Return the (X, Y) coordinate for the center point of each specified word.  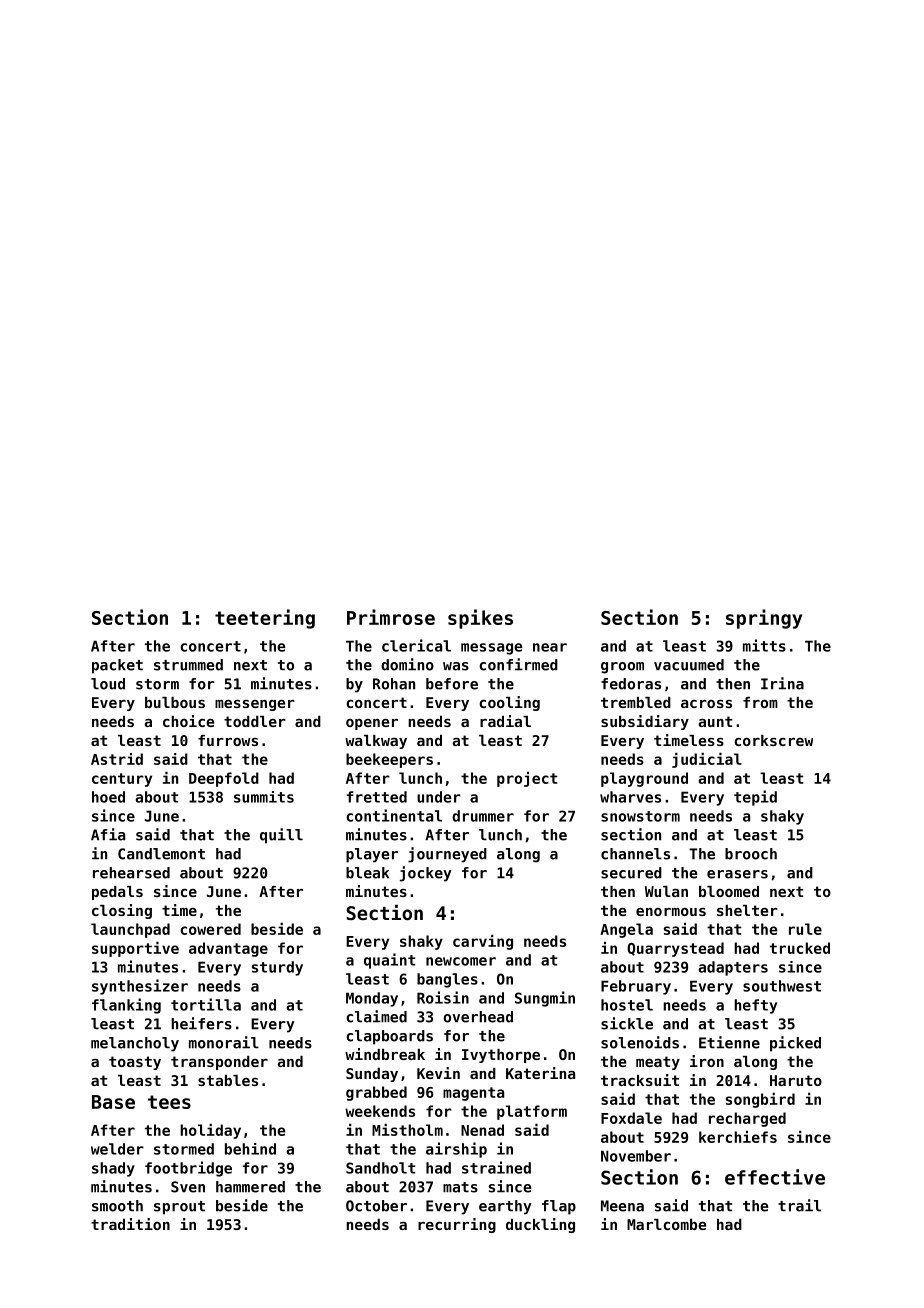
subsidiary (645, 722)
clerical (416, 645)
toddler (255, 721)
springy (764, 619)
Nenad (482, 1130)
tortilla (206, 1004)
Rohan (394, 684)
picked (795, 1044)
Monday (372, 999)
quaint (389, 961)
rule (805, 929)
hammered (250, 1187)
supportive (135, 949)
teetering (265, 619)
